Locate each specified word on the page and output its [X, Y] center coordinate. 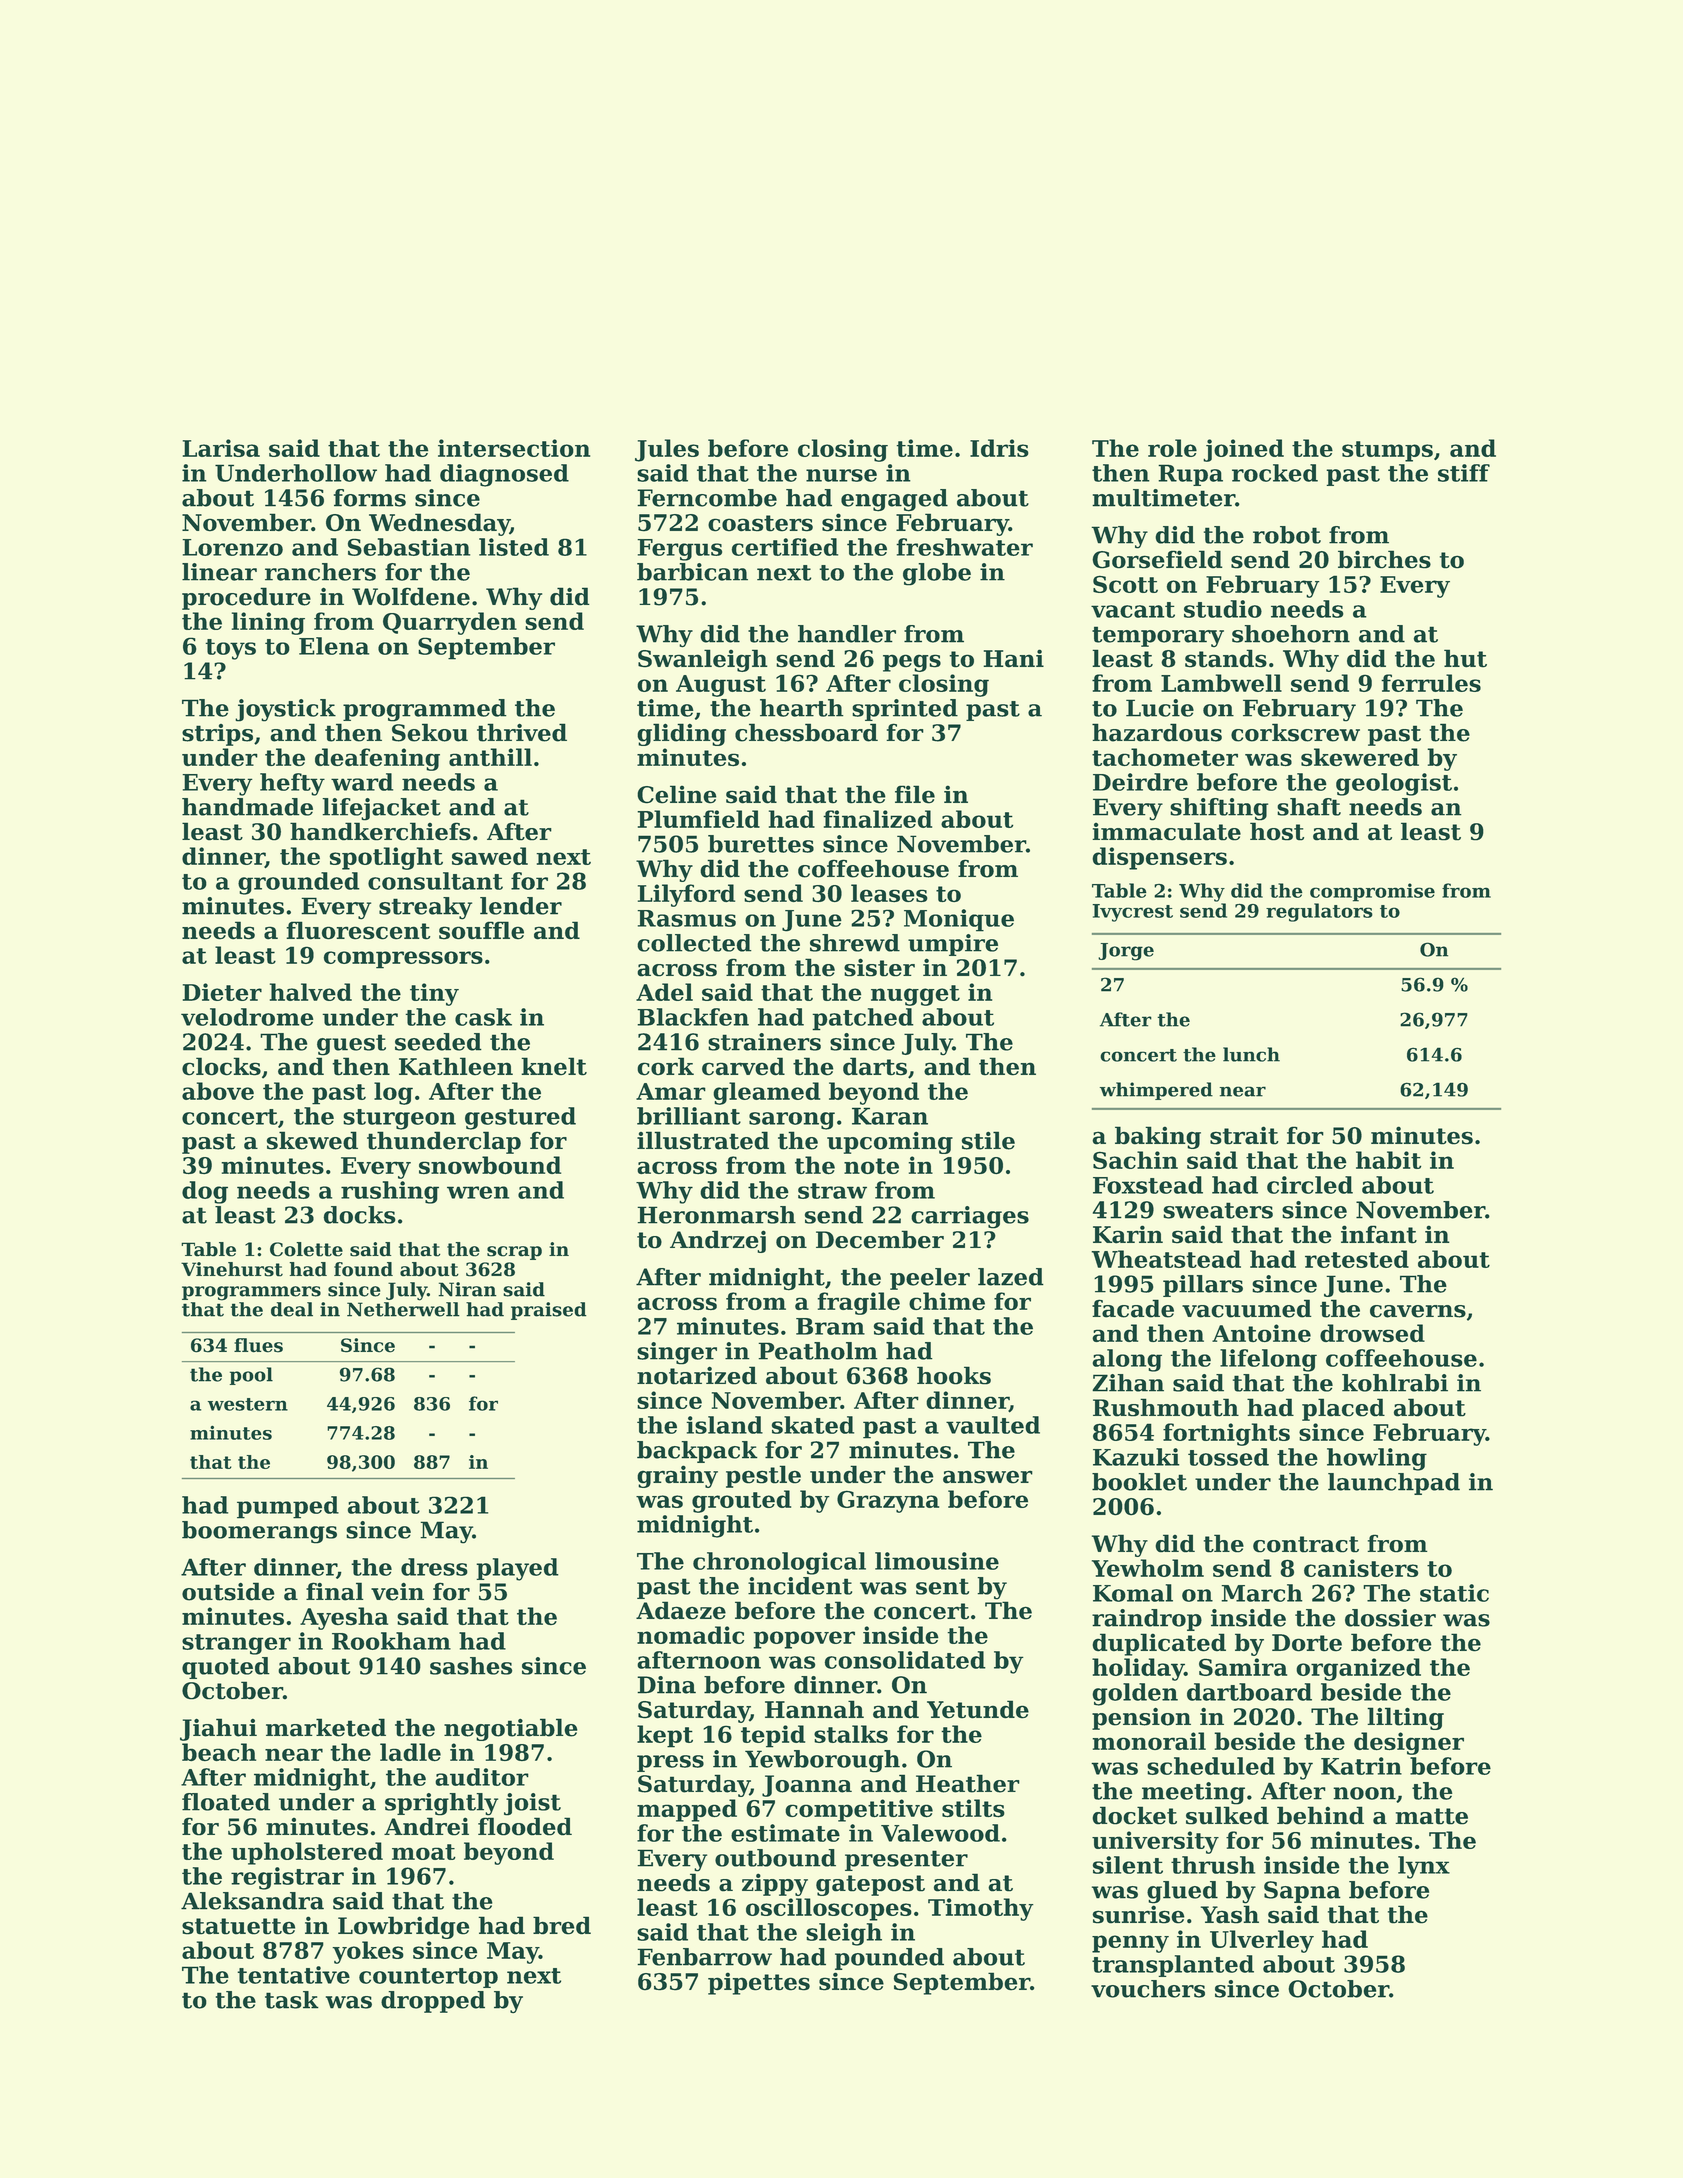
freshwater [964, 547]
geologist [1394, 784]
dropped [433, 2002]
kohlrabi [1395, 1383]
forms [370, 498]
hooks [954, 1375]
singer [677, 1353]
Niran [467, 1289]
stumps [1387, 451]
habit [1388, 1160]
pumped [288, 1507]
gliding [681, 734]
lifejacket [381, 809]
